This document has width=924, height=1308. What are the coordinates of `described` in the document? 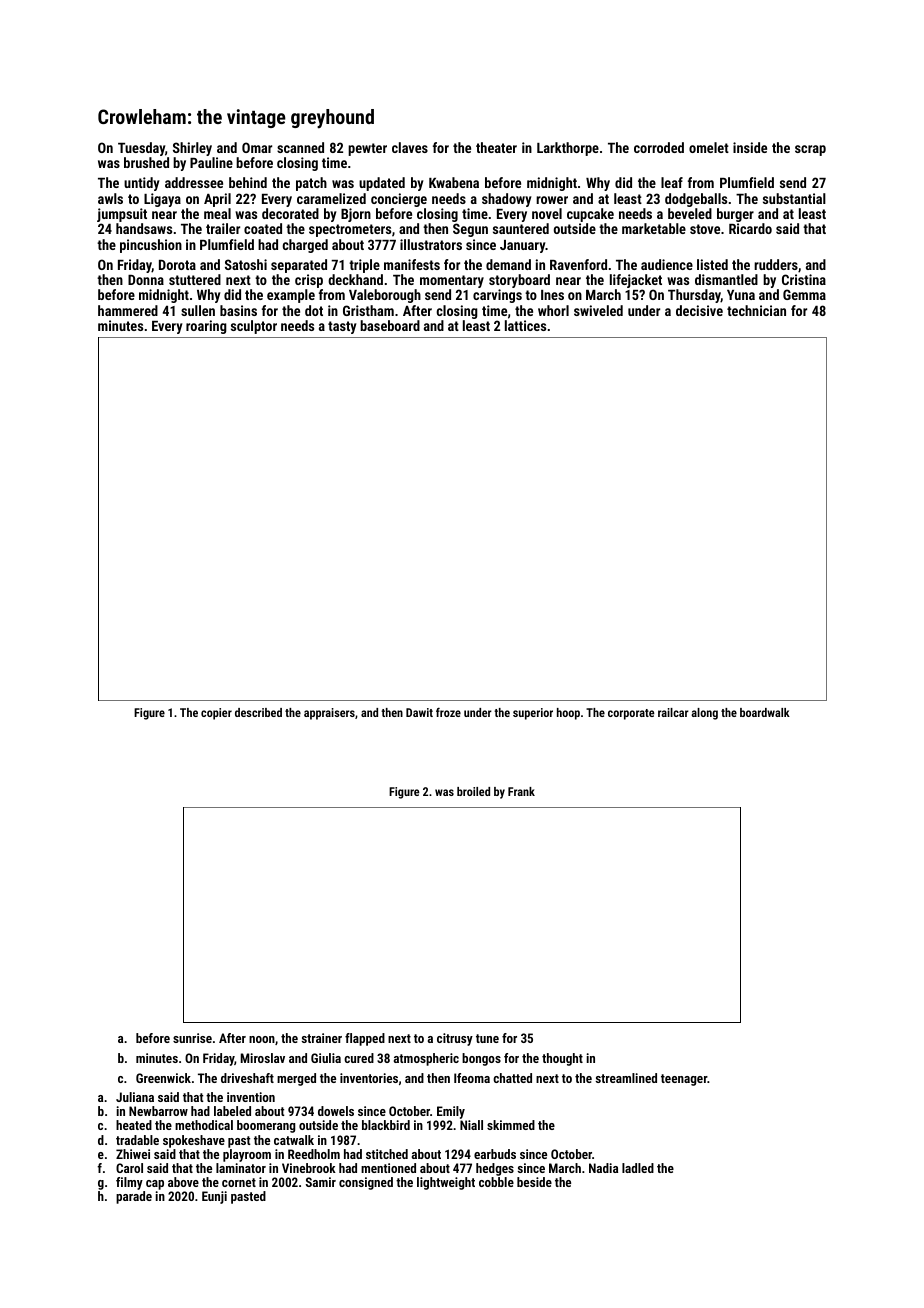 It's located at (258, 712).
